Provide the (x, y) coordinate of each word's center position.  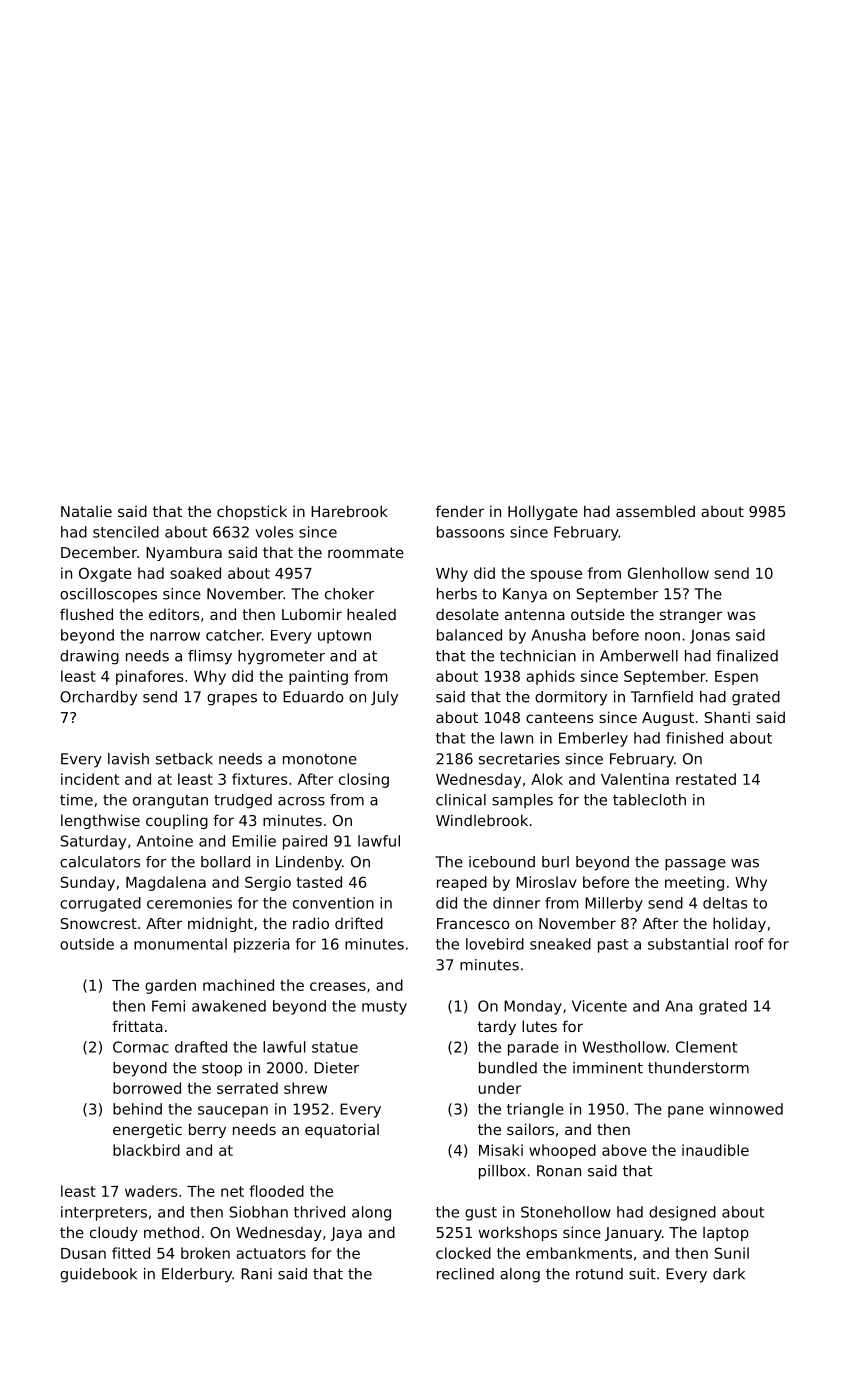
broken (205, 1253)
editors (174, 614)
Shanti (727, 717)
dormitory (571, 698)
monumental (180, 944)
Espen (736, 678)
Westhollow (624, 1047)
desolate (467, 614)
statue (335, 1047)
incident (90, 779)
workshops (518, 1233)
